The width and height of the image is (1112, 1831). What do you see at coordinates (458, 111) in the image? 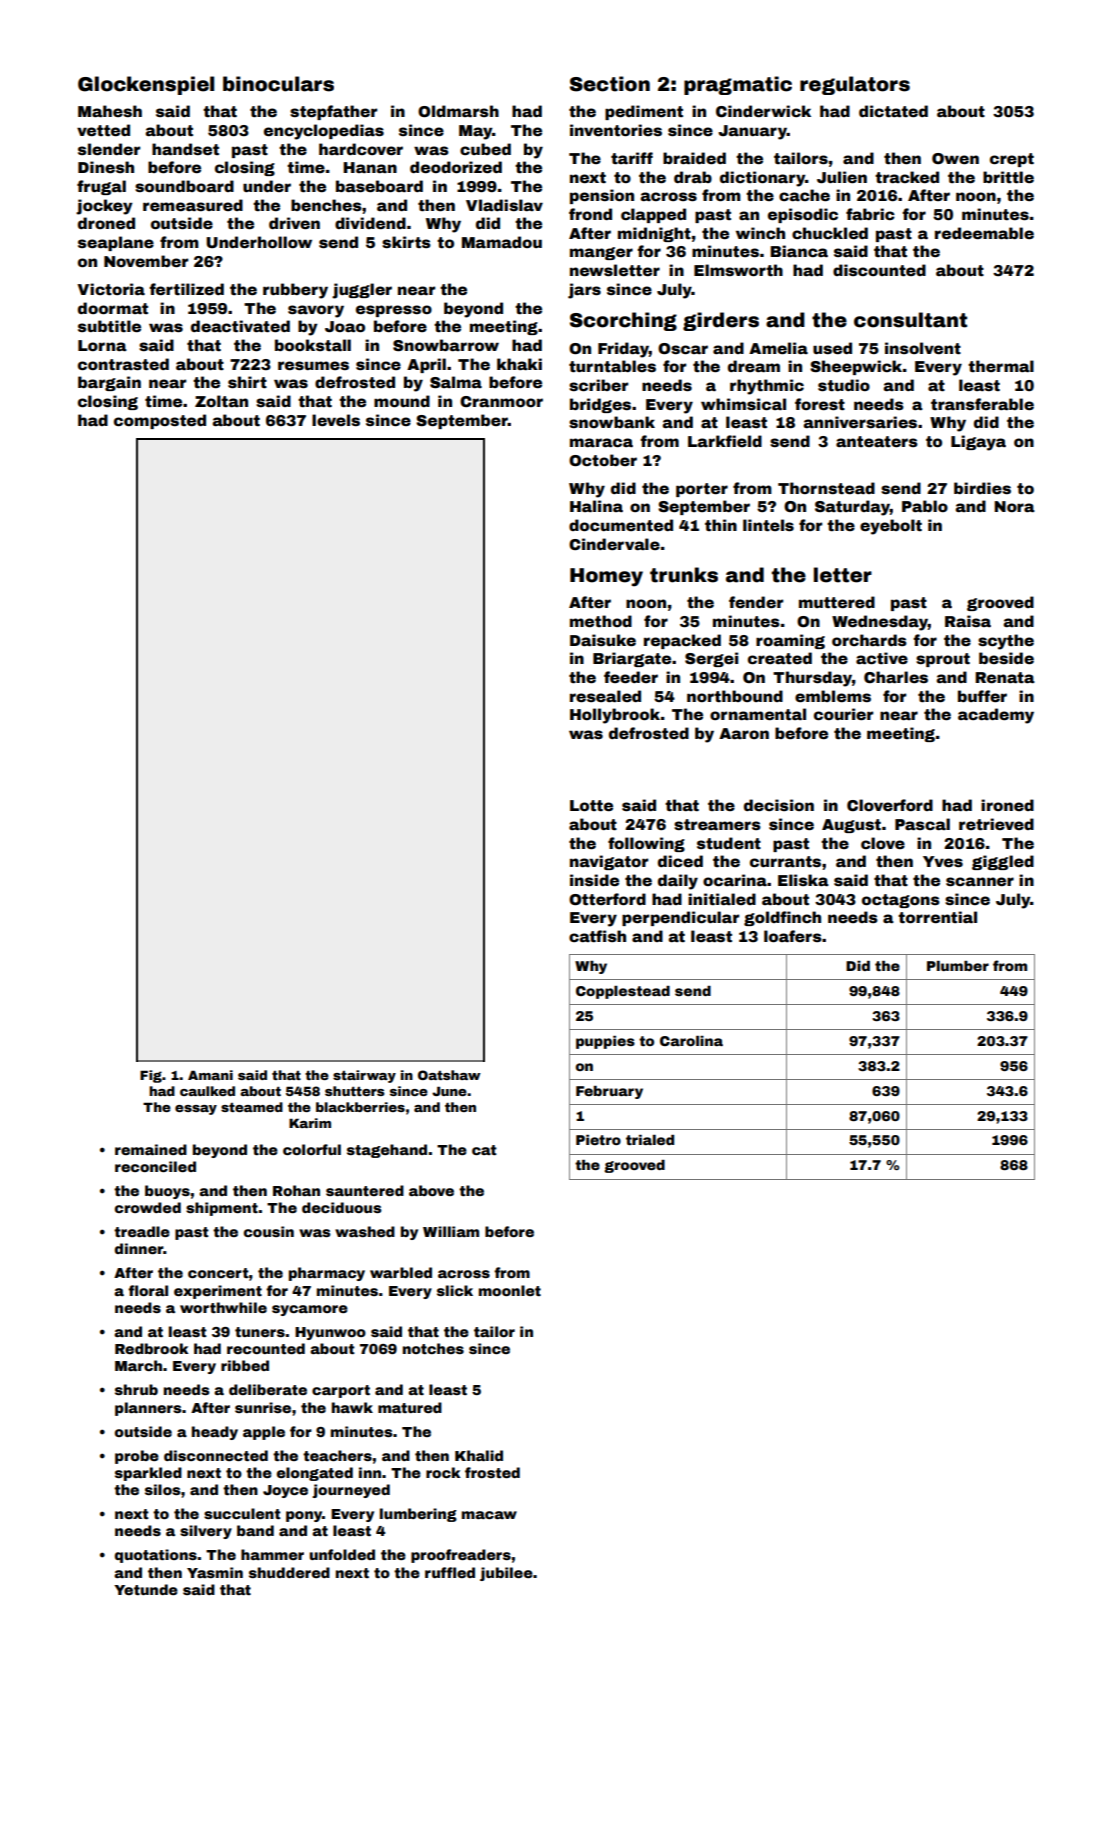
I see `Oldmarsh` at bounding box center [458, 111].
